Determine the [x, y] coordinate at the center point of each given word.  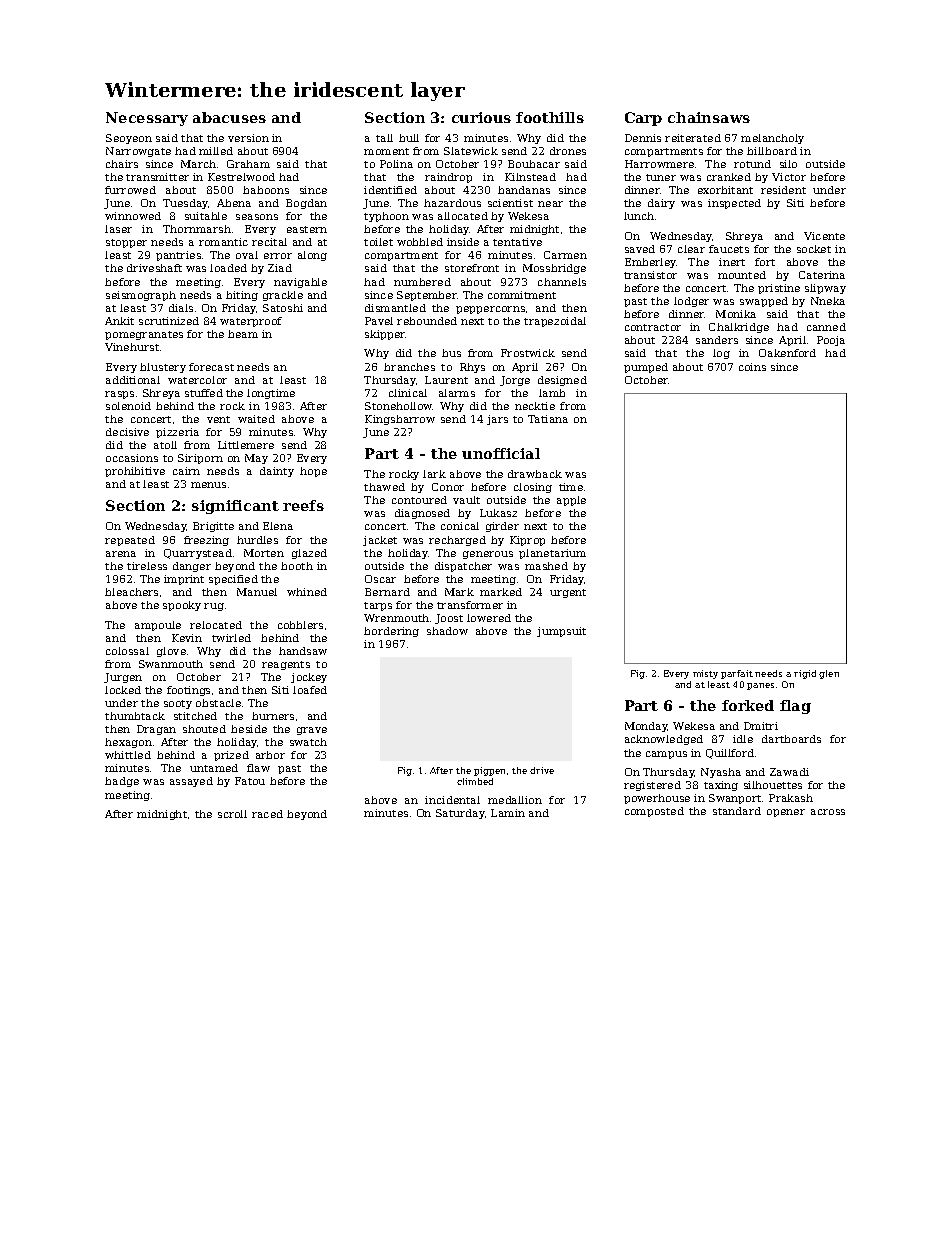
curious [481, 117]
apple [571, 501]
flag [795, 707]
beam [243, 334]
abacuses [229, 117]
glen [829, 674]
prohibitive [135, 472]
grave [312, 731]
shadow [447, 631]
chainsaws [709, 117]
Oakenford [787, 353]
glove [171, 652]
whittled [128, 755]
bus [451, 353]
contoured [419, 500]
